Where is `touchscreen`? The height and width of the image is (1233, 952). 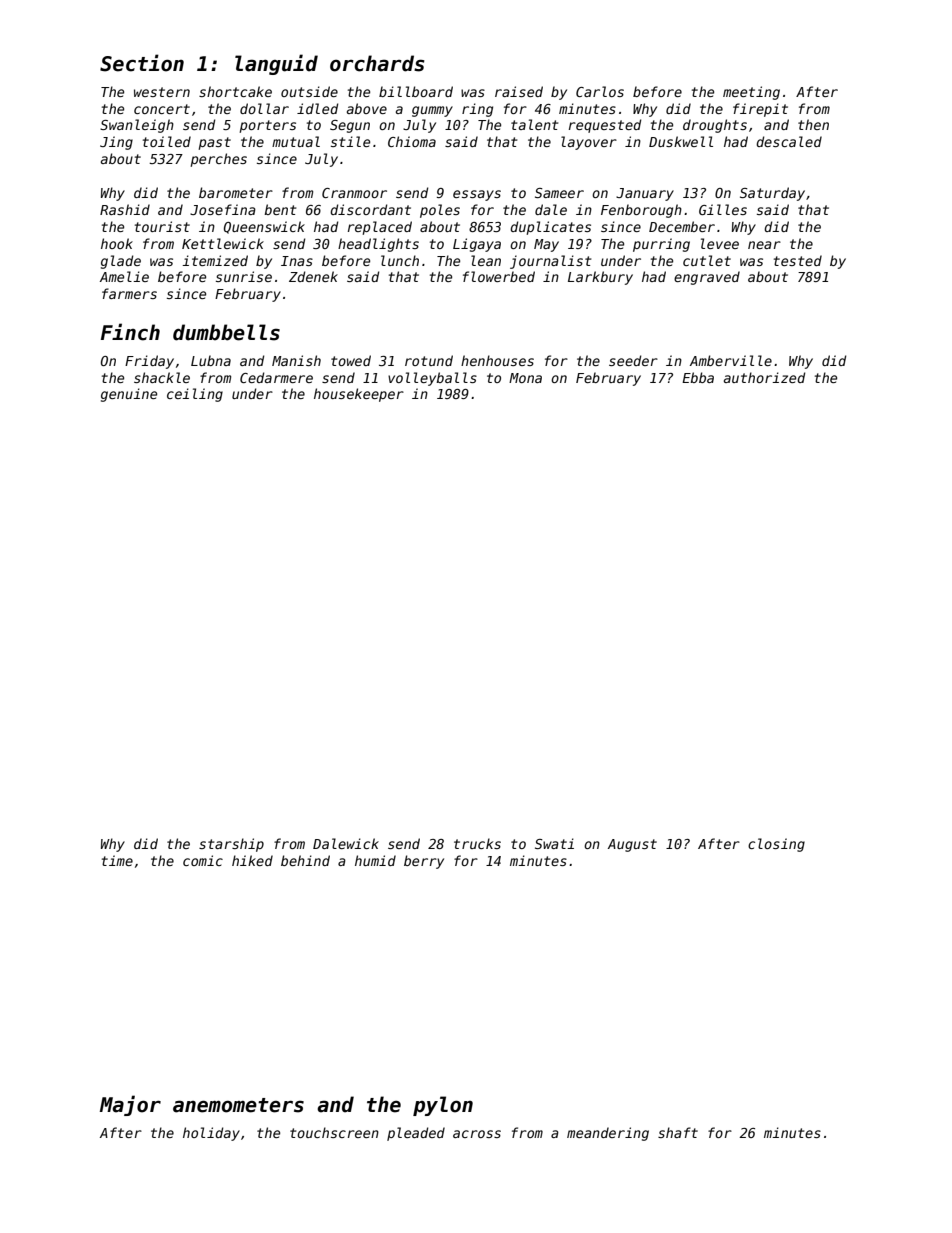
touchscreen is located at coordinates (334, 1132).
